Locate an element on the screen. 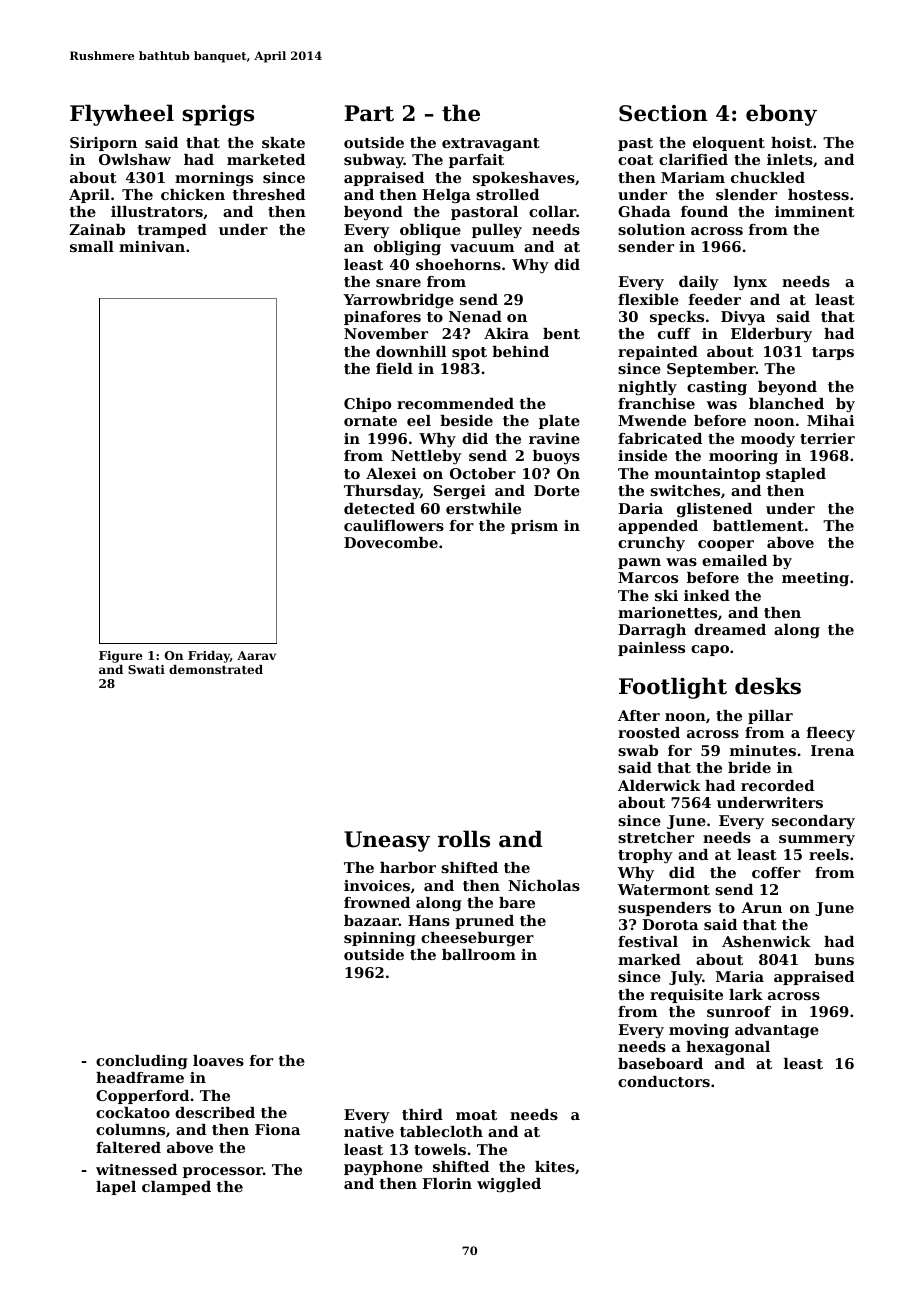 Image resolution: width=924 pixels, height=1308 pixels. threshed is located at coordinates (268, 194).
